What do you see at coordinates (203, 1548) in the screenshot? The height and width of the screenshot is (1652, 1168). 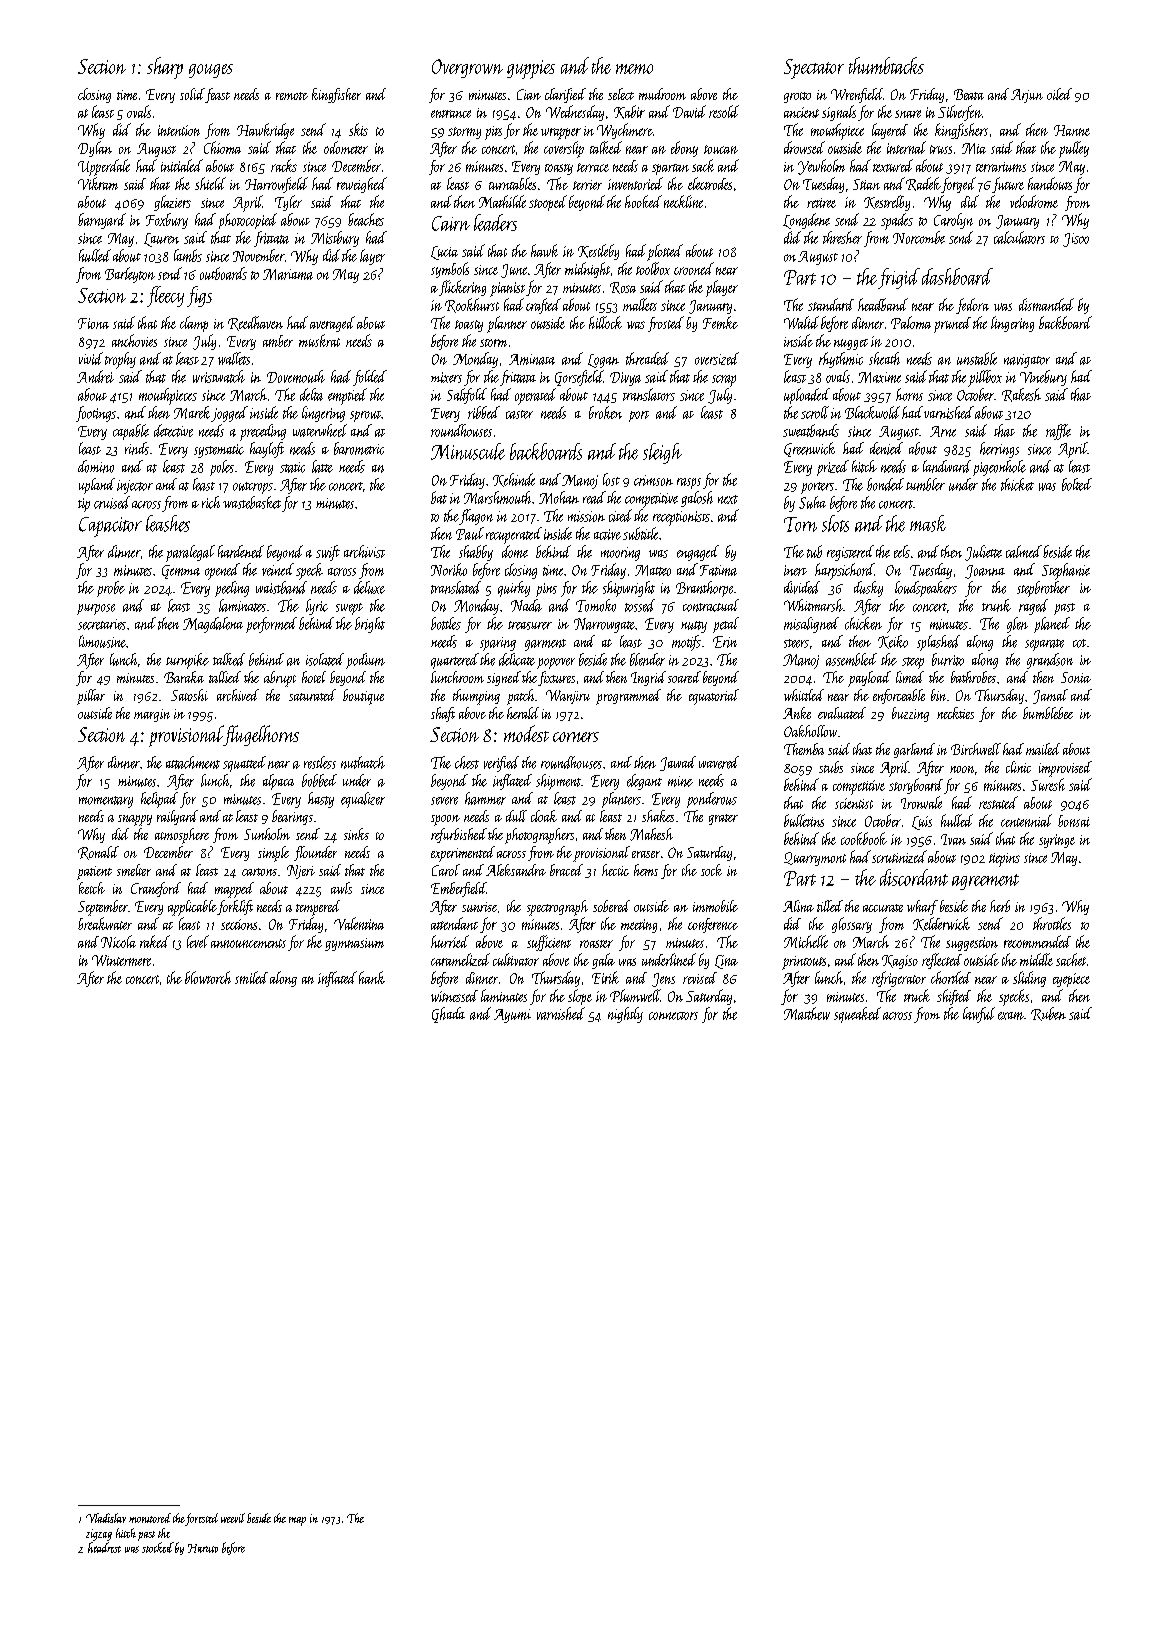 I see `Haruto` at bounding box center [203, 1548].
